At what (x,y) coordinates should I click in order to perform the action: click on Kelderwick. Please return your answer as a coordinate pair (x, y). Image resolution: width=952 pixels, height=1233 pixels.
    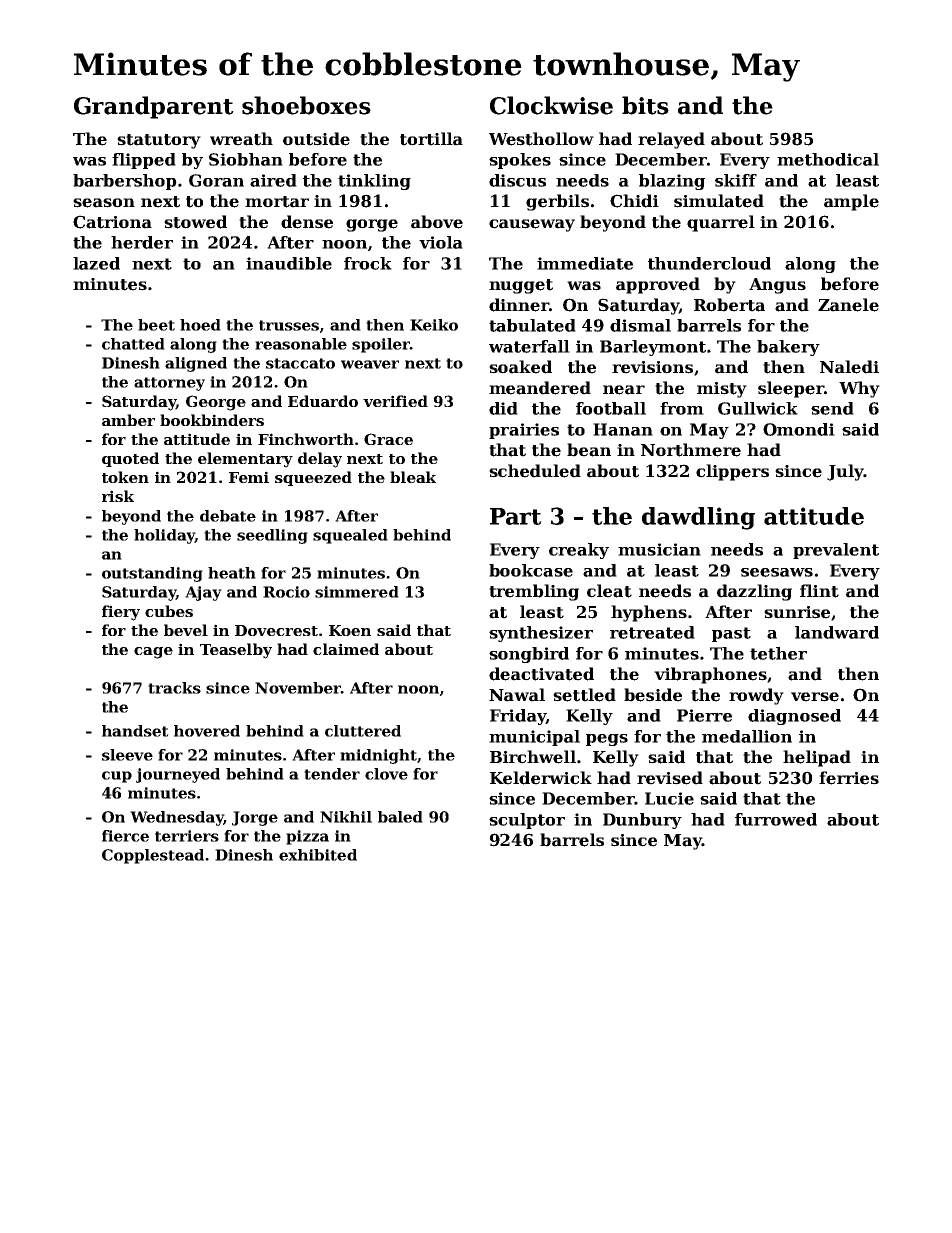
    Looking at the image, I should click on (541, 778).
